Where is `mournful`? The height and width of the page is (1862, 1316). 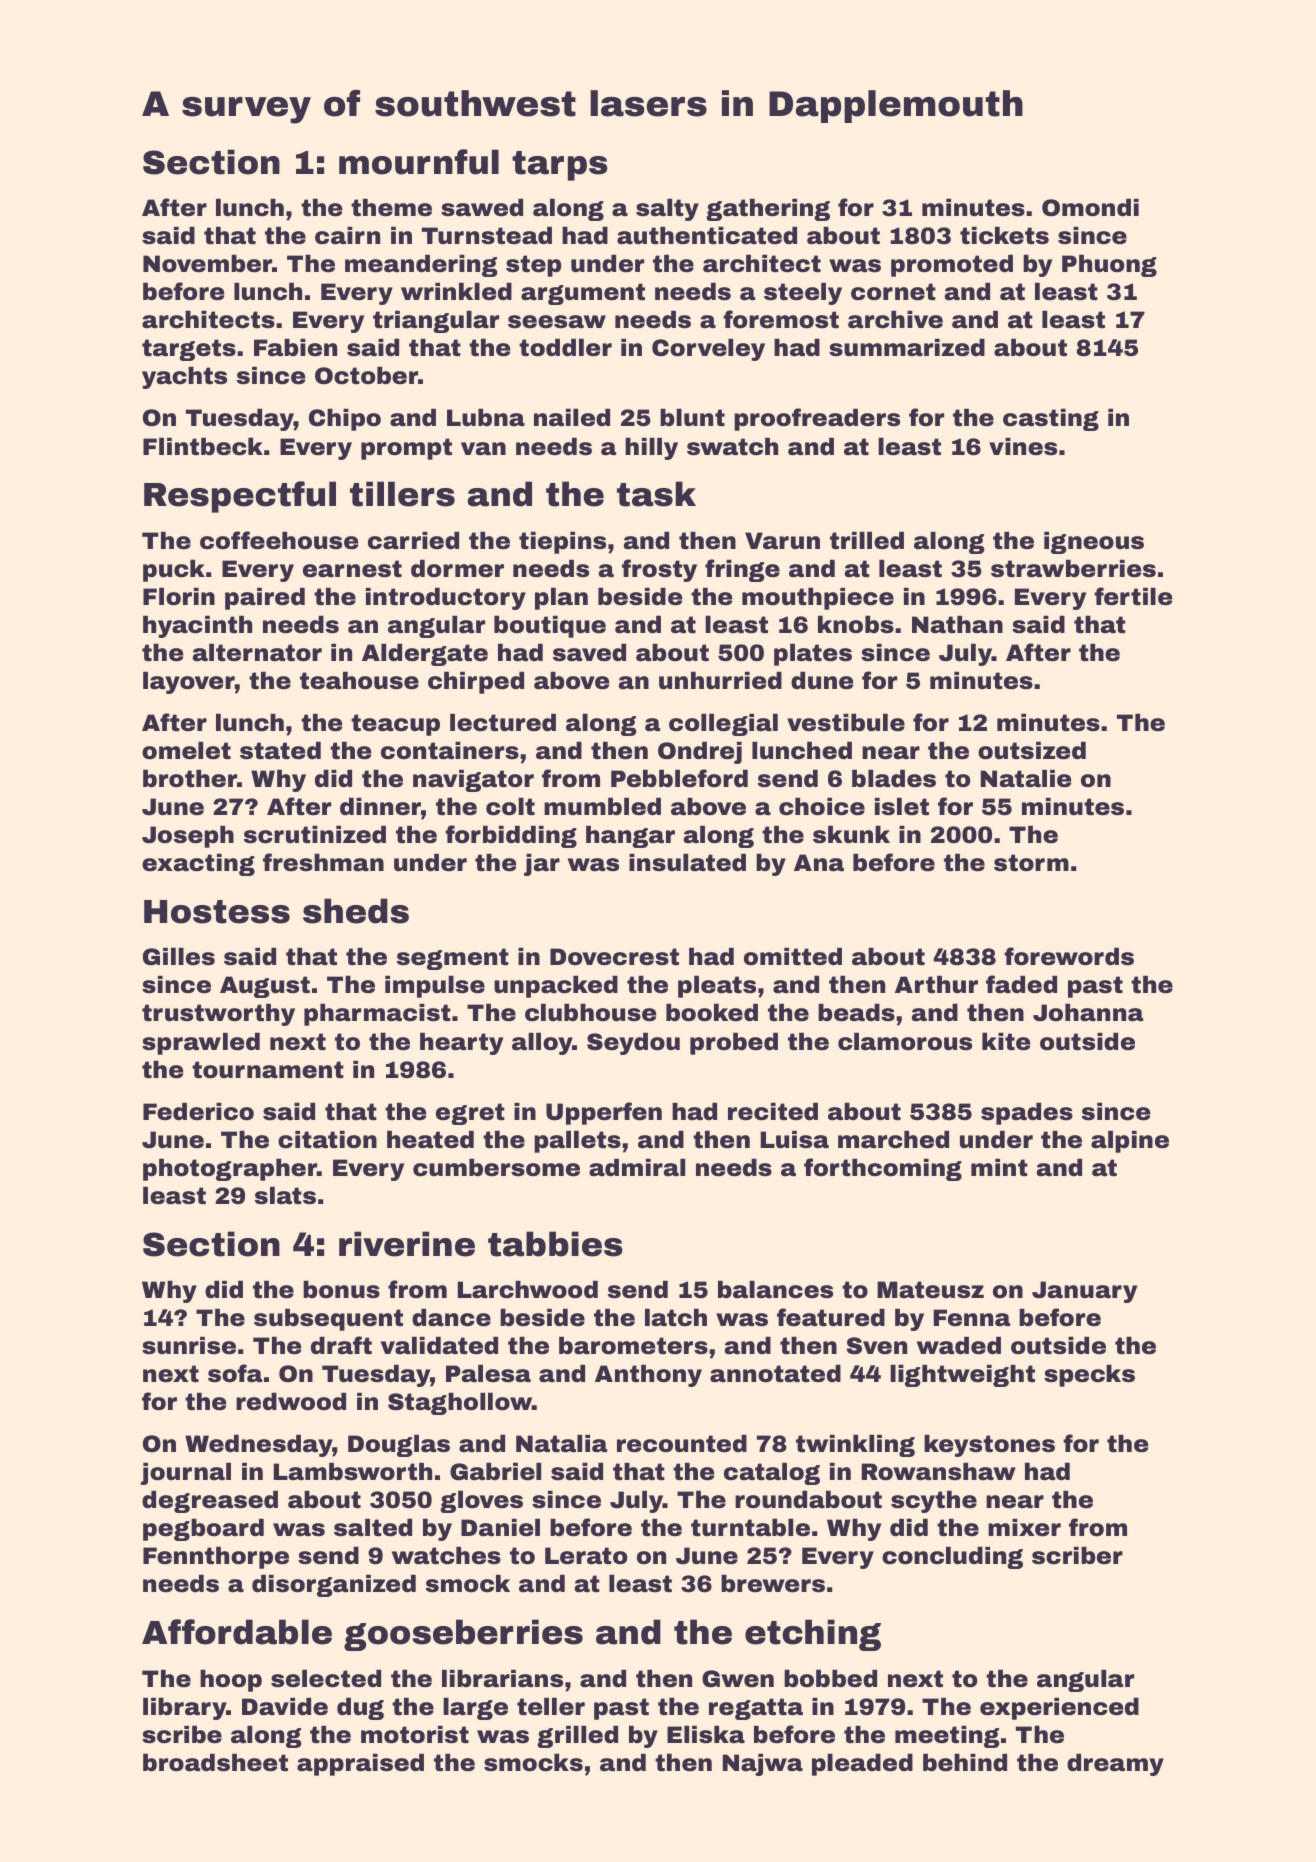 mournful is located at coordinates (419, 162).
